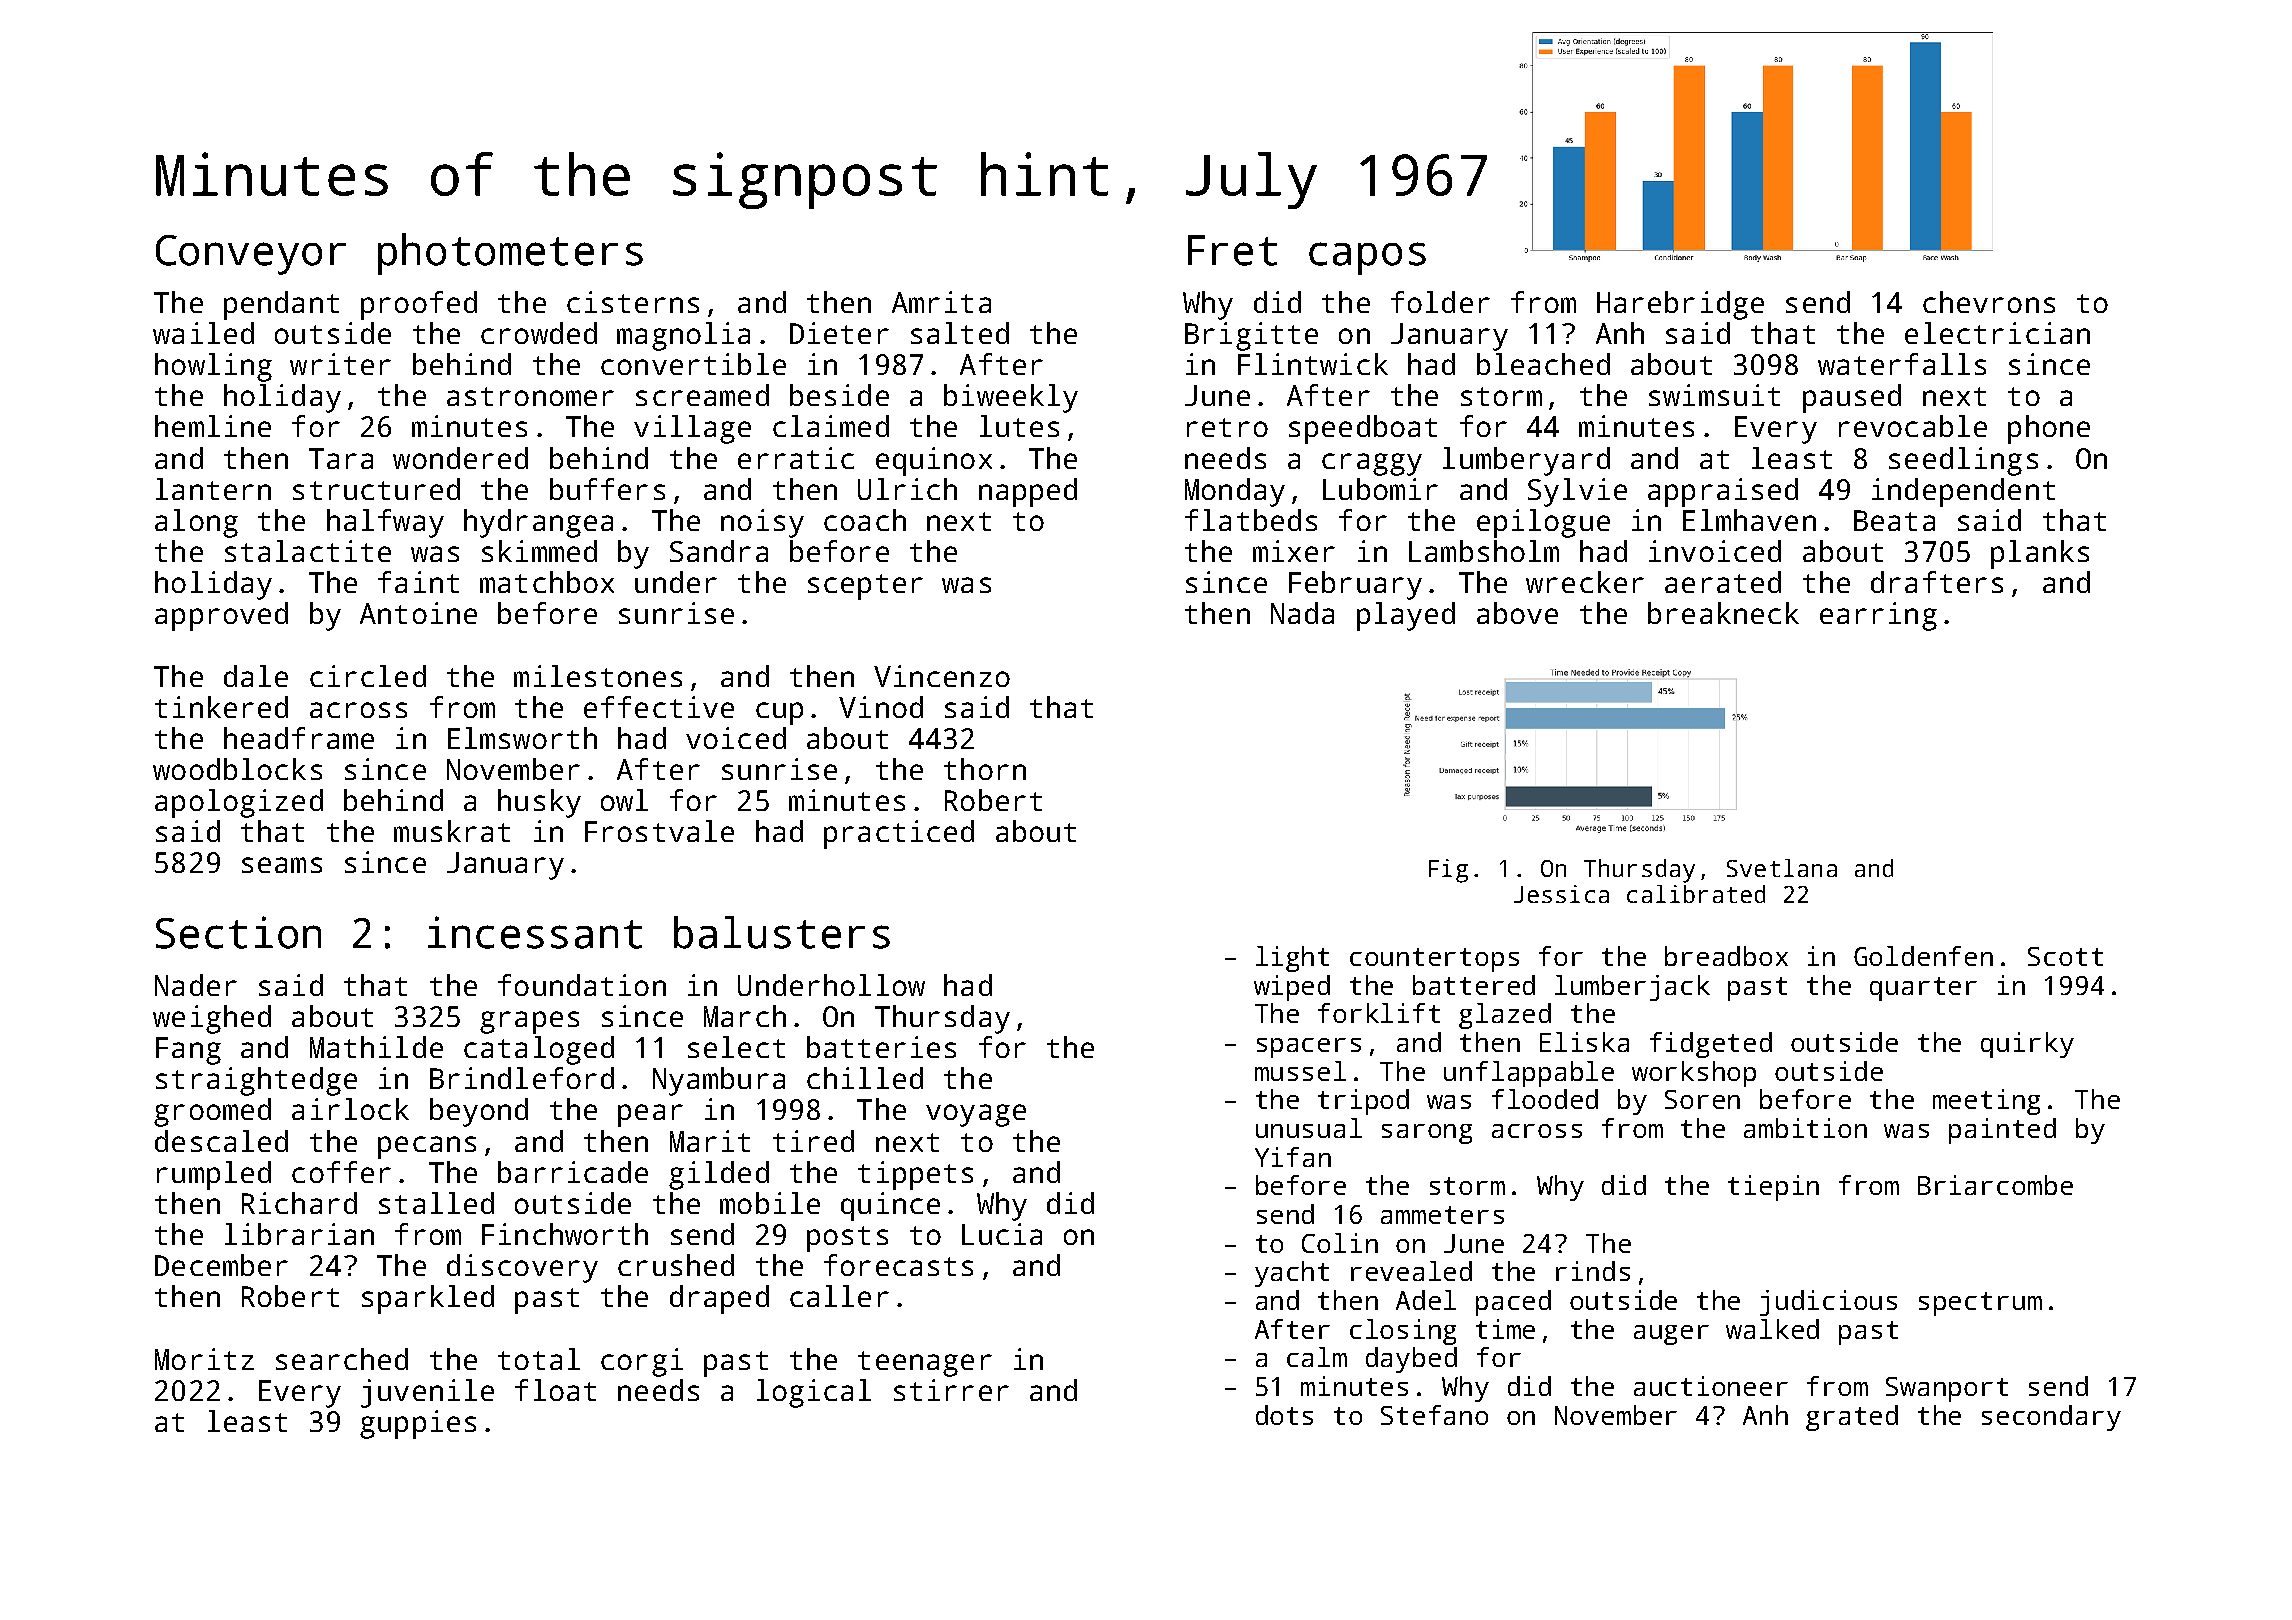 The width and height of the screenshot is (2292, 1620). What do you see at coordinates (865, 587) in the screenshot?
I see `scepter` at bounding box center [865, 587].
